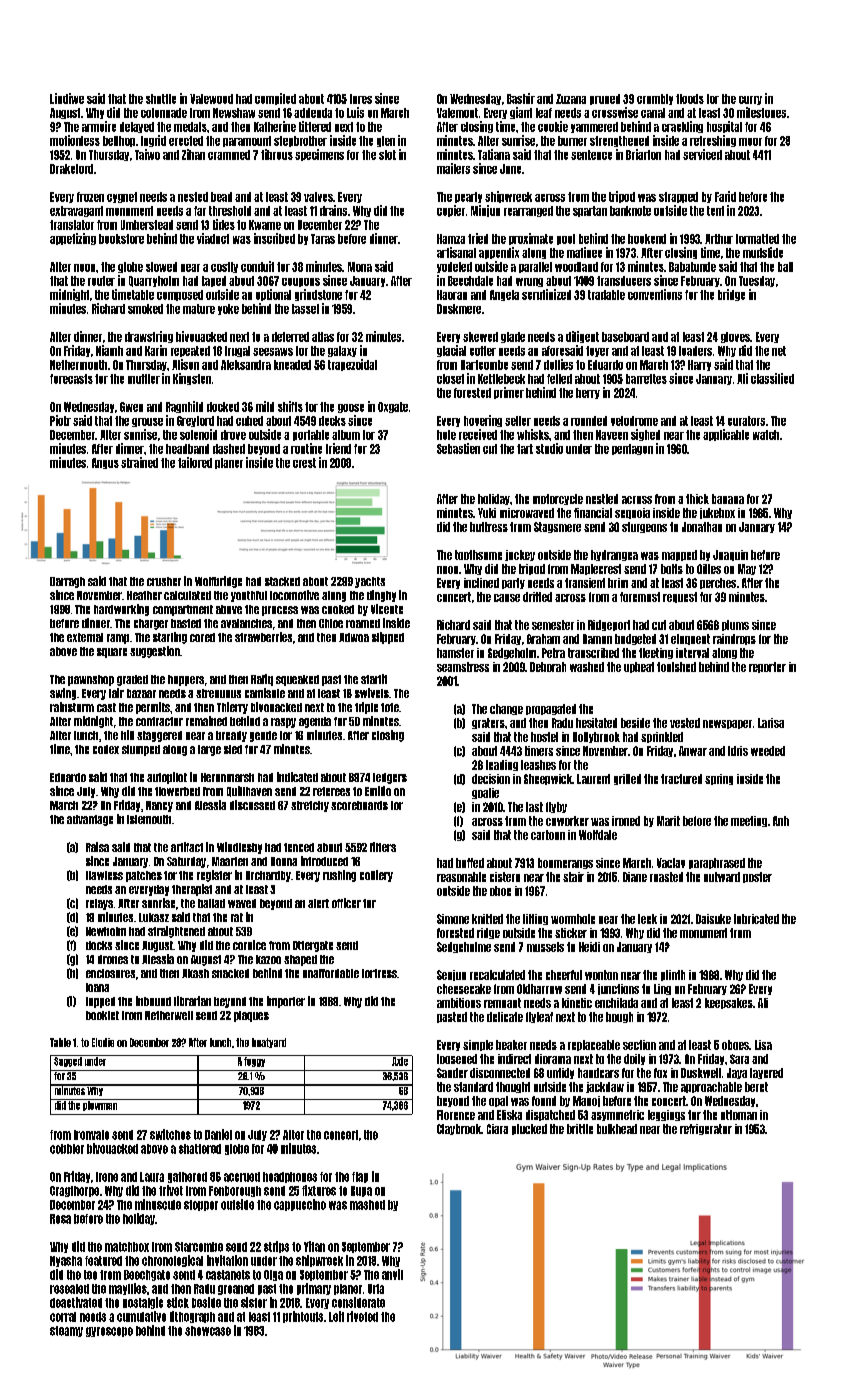  I want to click on filters, so click(383, 847).
